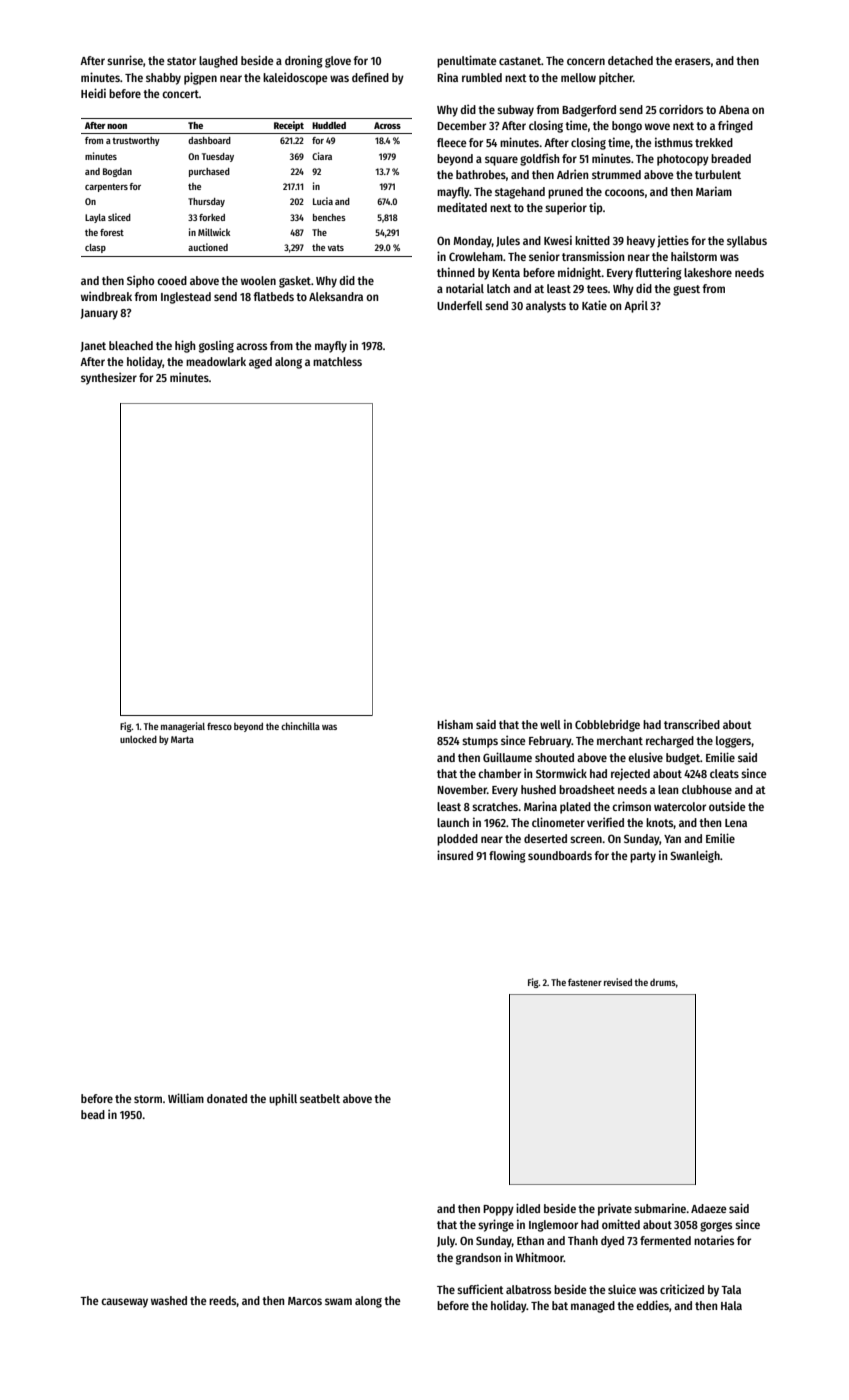  Describe the element at coordinates (736, 823) in the screenshot. I see `Lena` at that location.
